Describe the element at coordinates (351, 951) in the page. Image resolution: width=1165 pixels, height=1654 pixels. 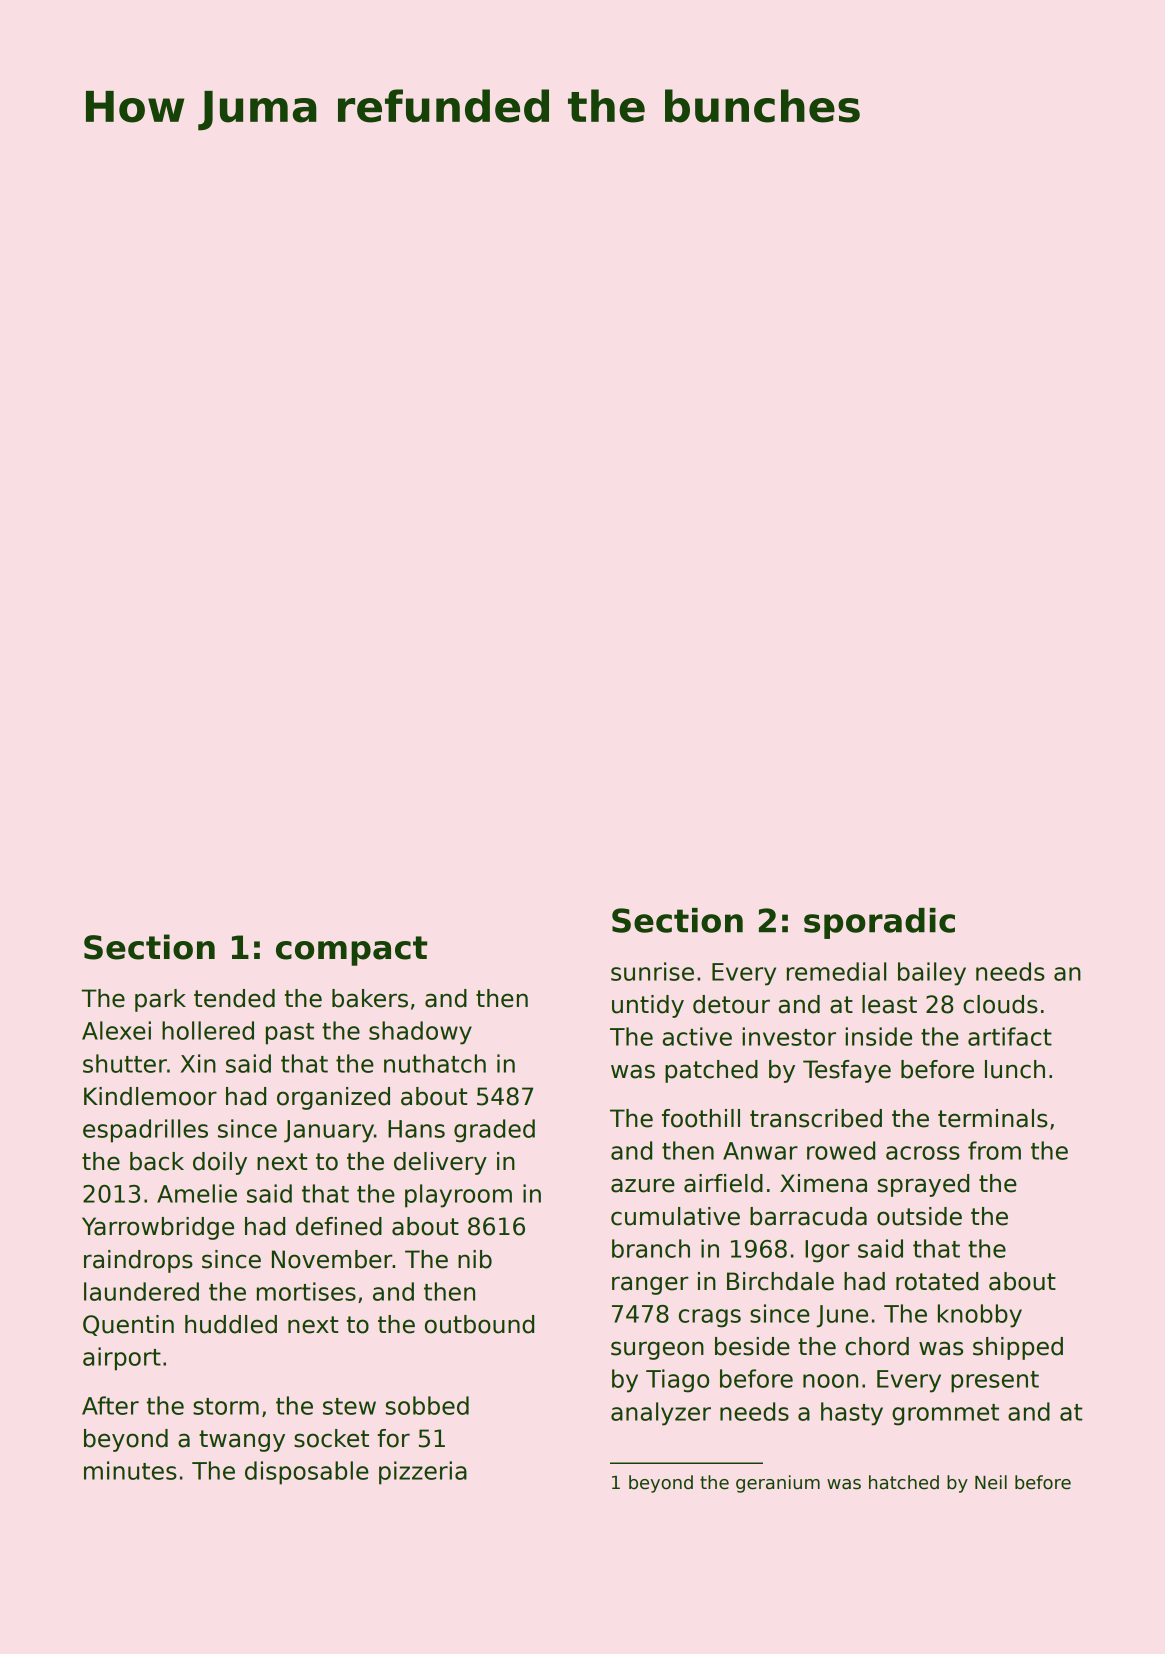
I see `compact` at that location.
